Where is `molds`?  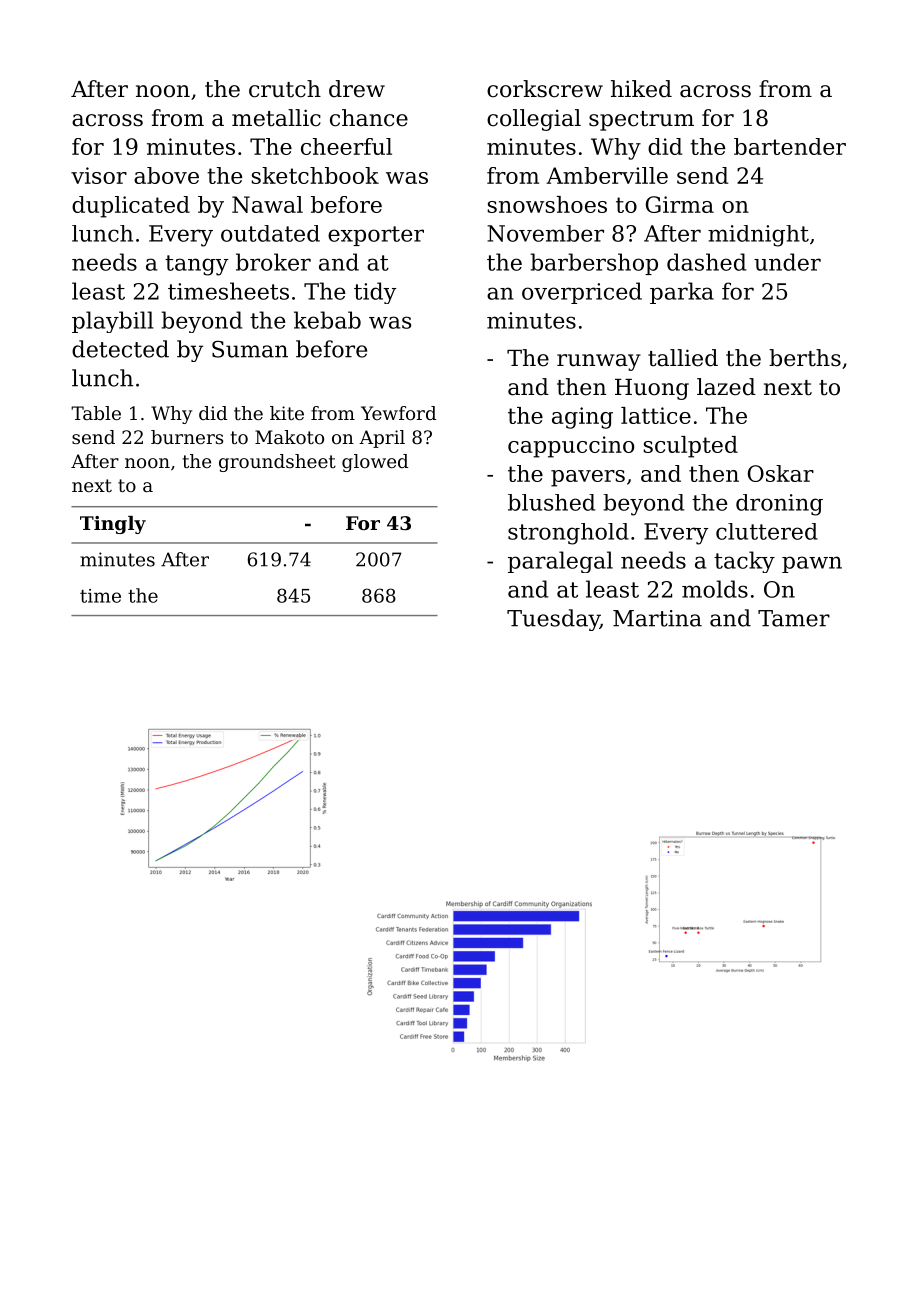 molds is located at coordinates (715, 589).
